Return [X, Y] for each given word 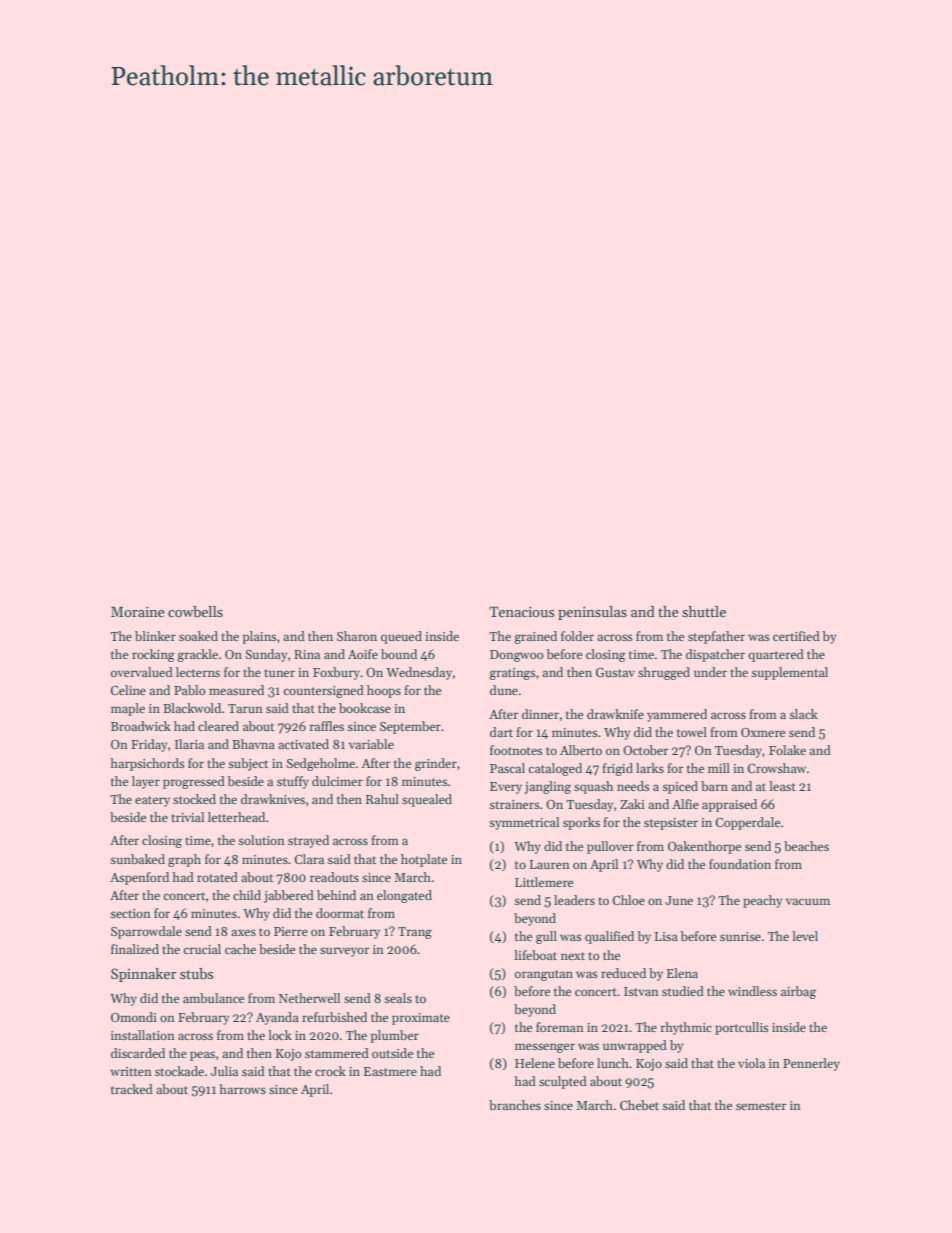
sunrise [740, 936]
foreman [560, 1027]
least [782, 786]
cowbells [195, 611]
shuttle [704, 611]
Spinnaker [143, 975]
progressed [194, 782]
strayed [308, 841]
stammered [337, 1053]
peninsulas [592, 613]
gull [546, 937]
